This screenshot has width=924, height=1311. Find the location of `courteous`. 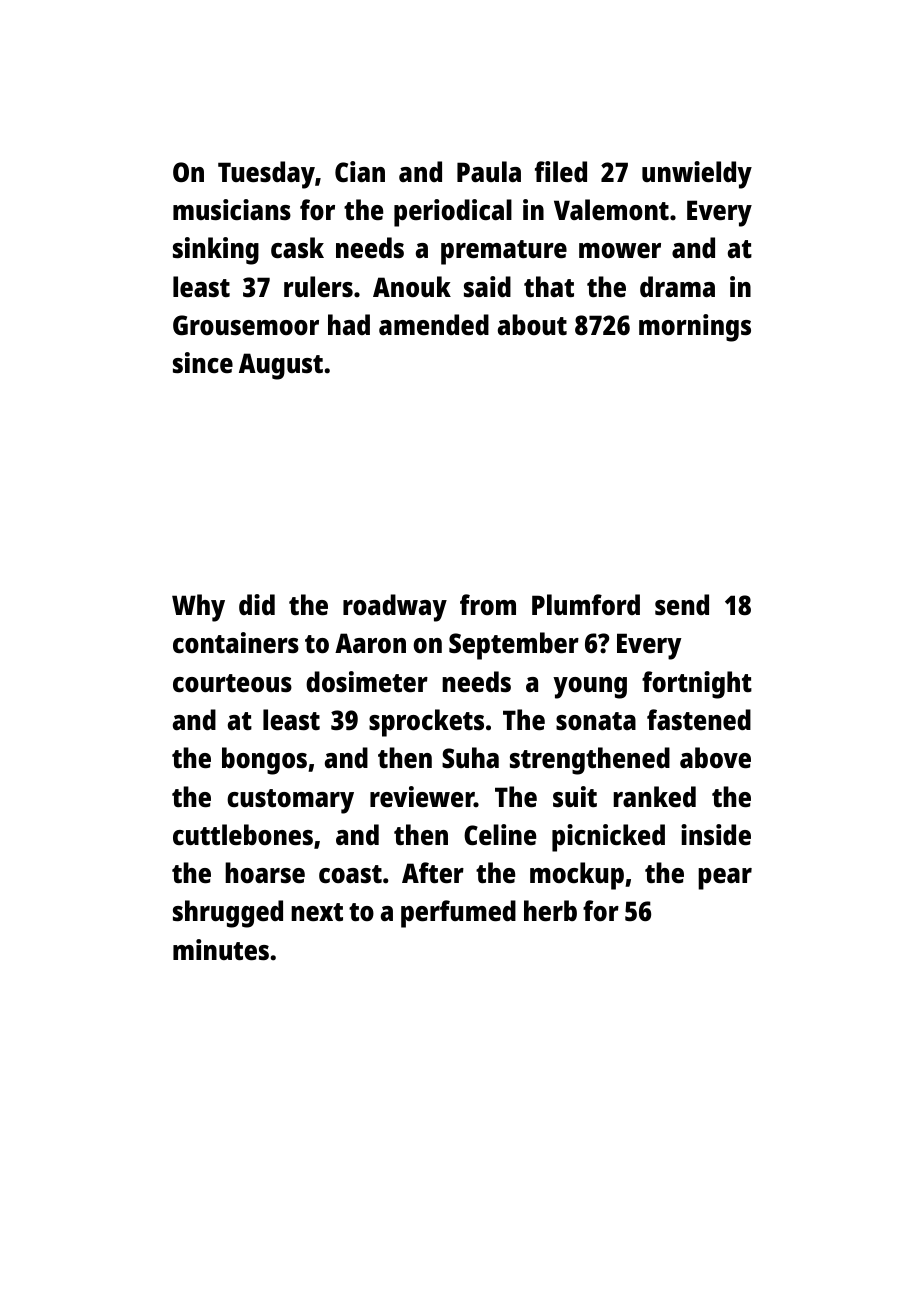

courteous is located at coordinates (232, 683).
